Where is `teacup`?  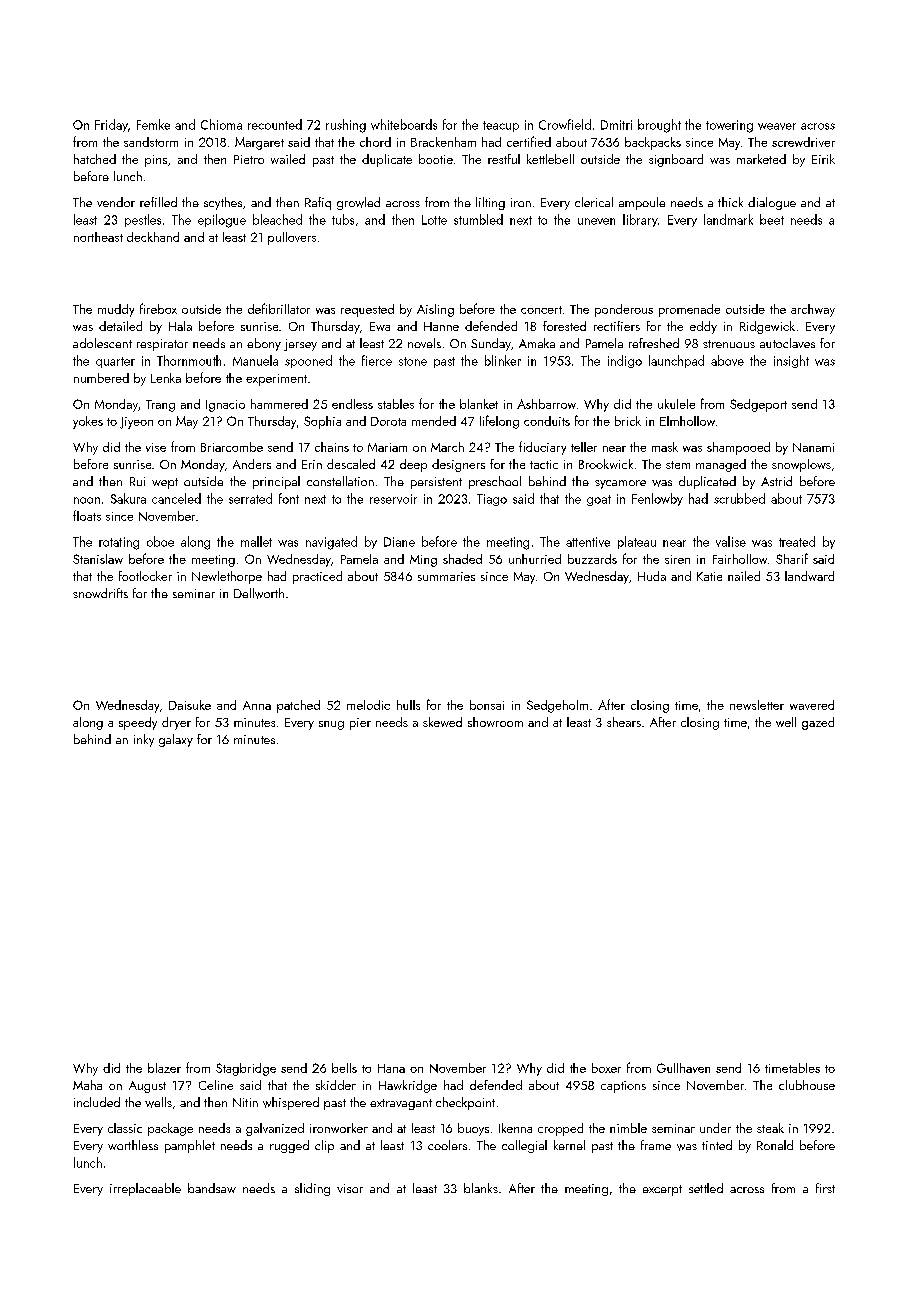
teacup is located at coordinates (501, 126).
